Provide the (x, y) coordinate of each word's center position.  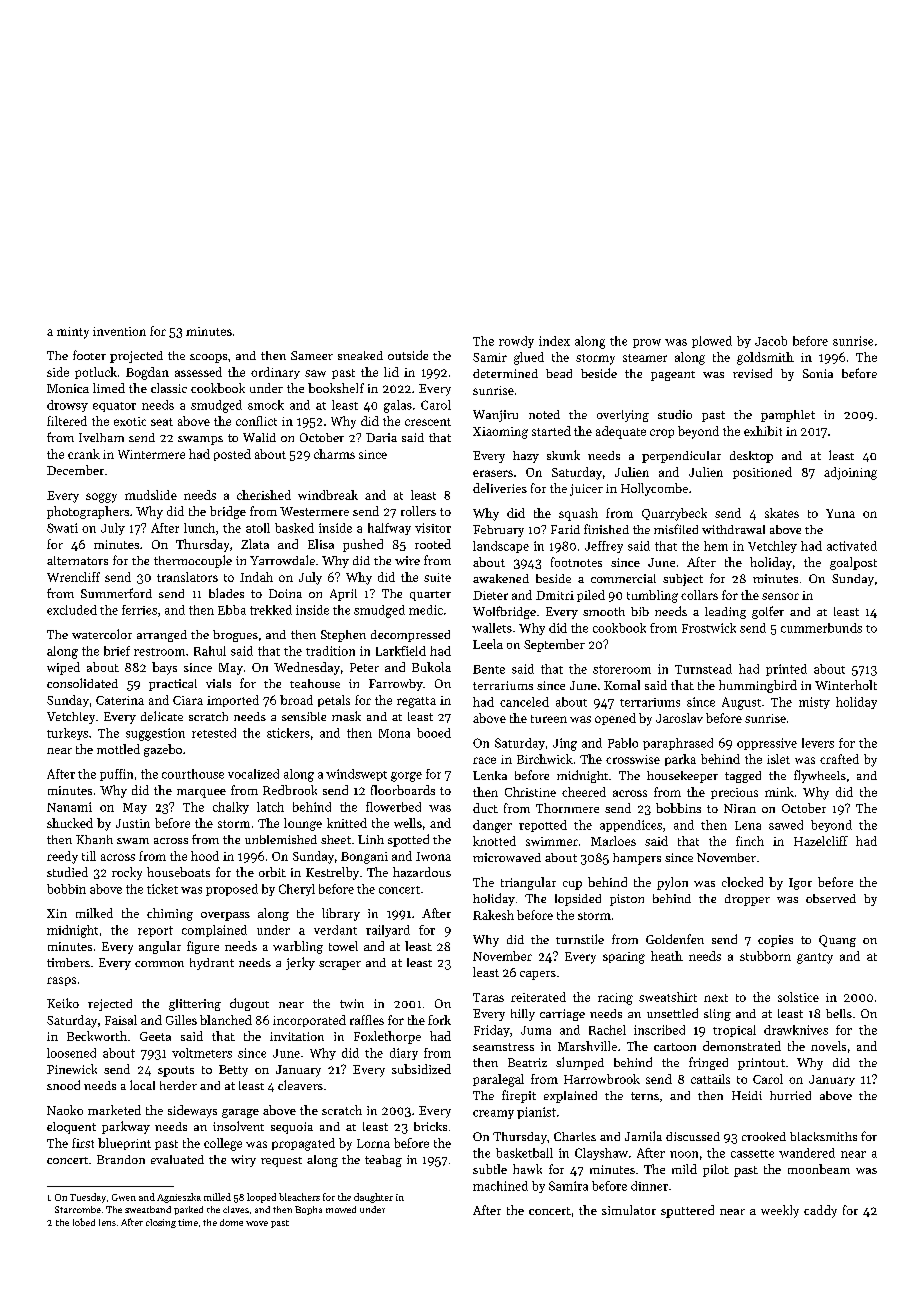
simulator (629, 1210)
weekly (780, 1211)
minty (73, 333)
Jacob (771, 341)
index (554, 341)
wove (257, 1223)
